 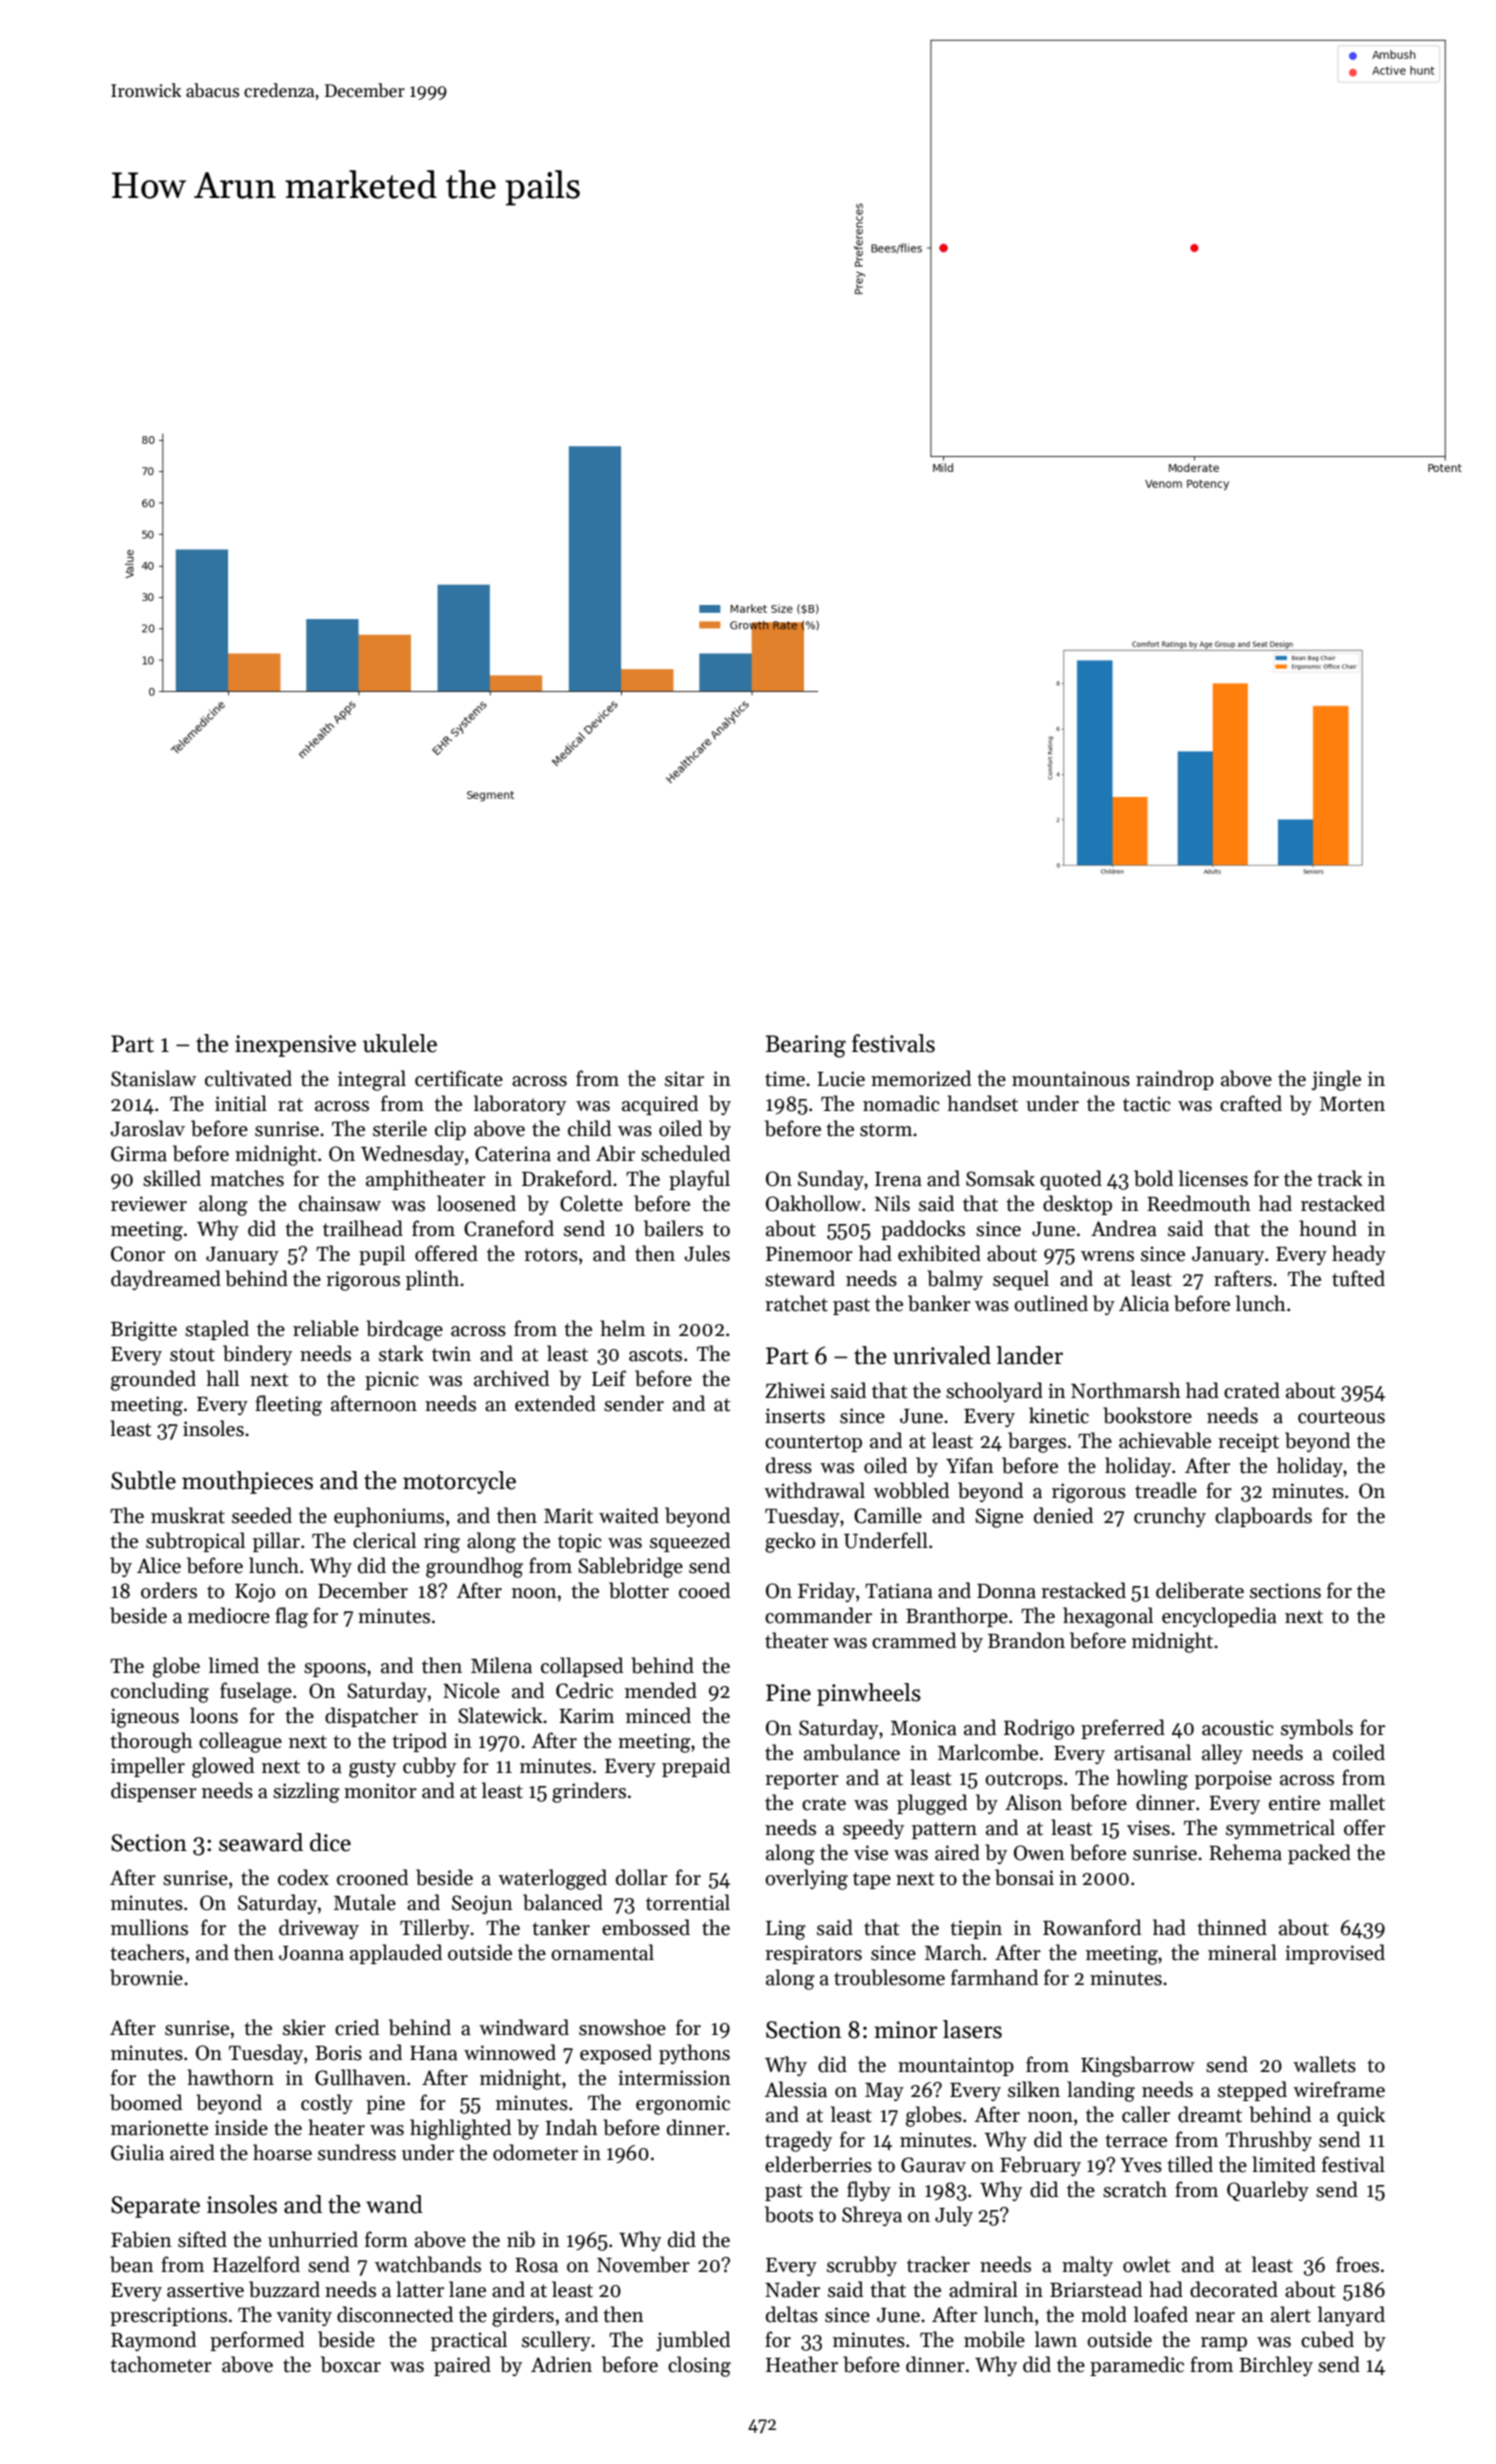 I want to click on initial, so click(x=241, y=1103).
